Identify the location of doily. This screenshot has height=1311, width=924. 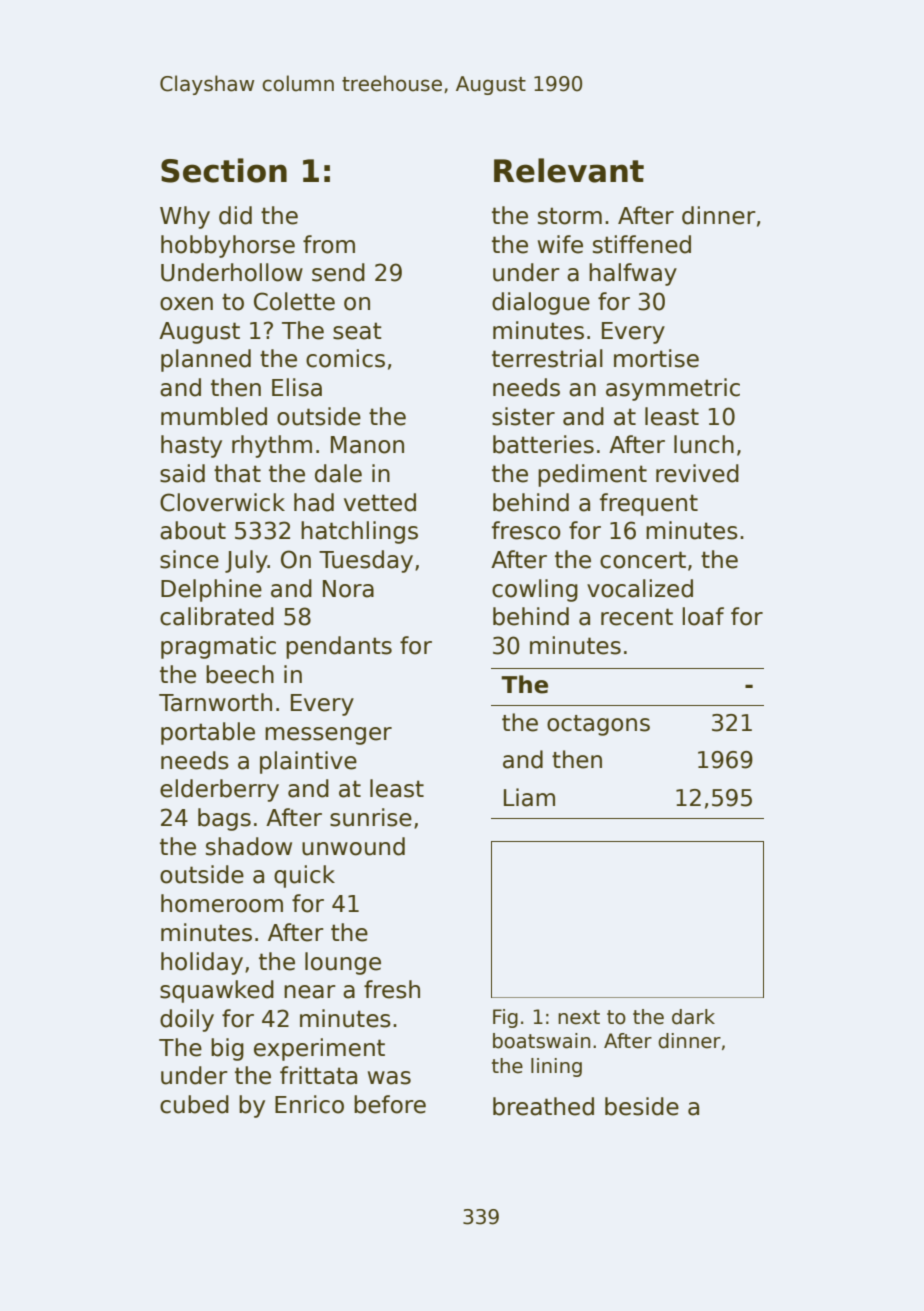
(187, 1020).
